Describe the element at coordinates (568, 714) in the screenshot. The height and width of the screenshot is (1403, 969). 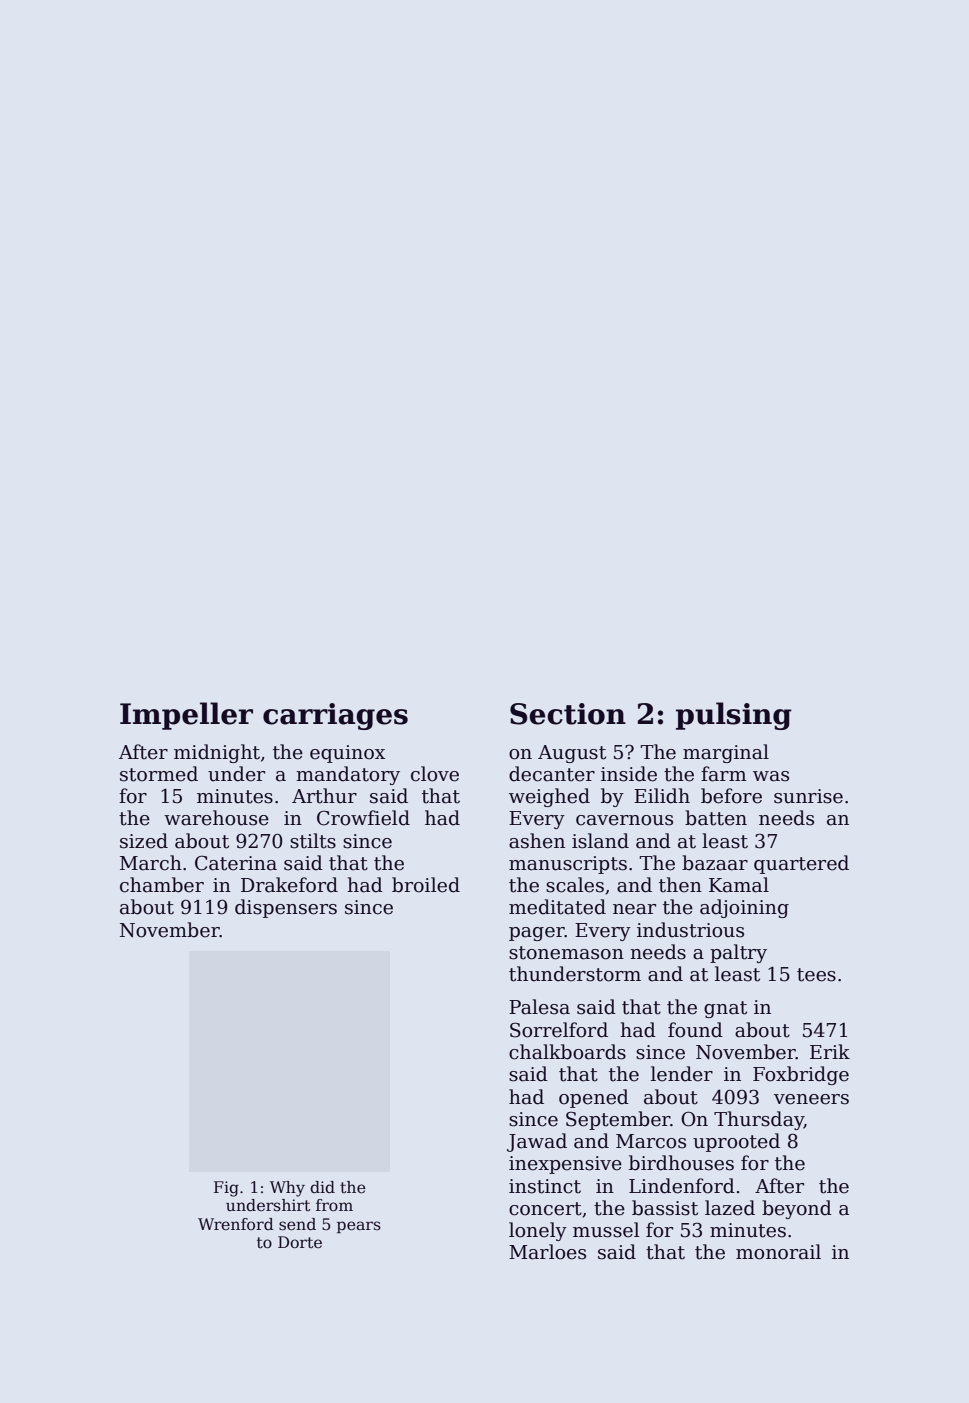
I see `Section` at that location.
